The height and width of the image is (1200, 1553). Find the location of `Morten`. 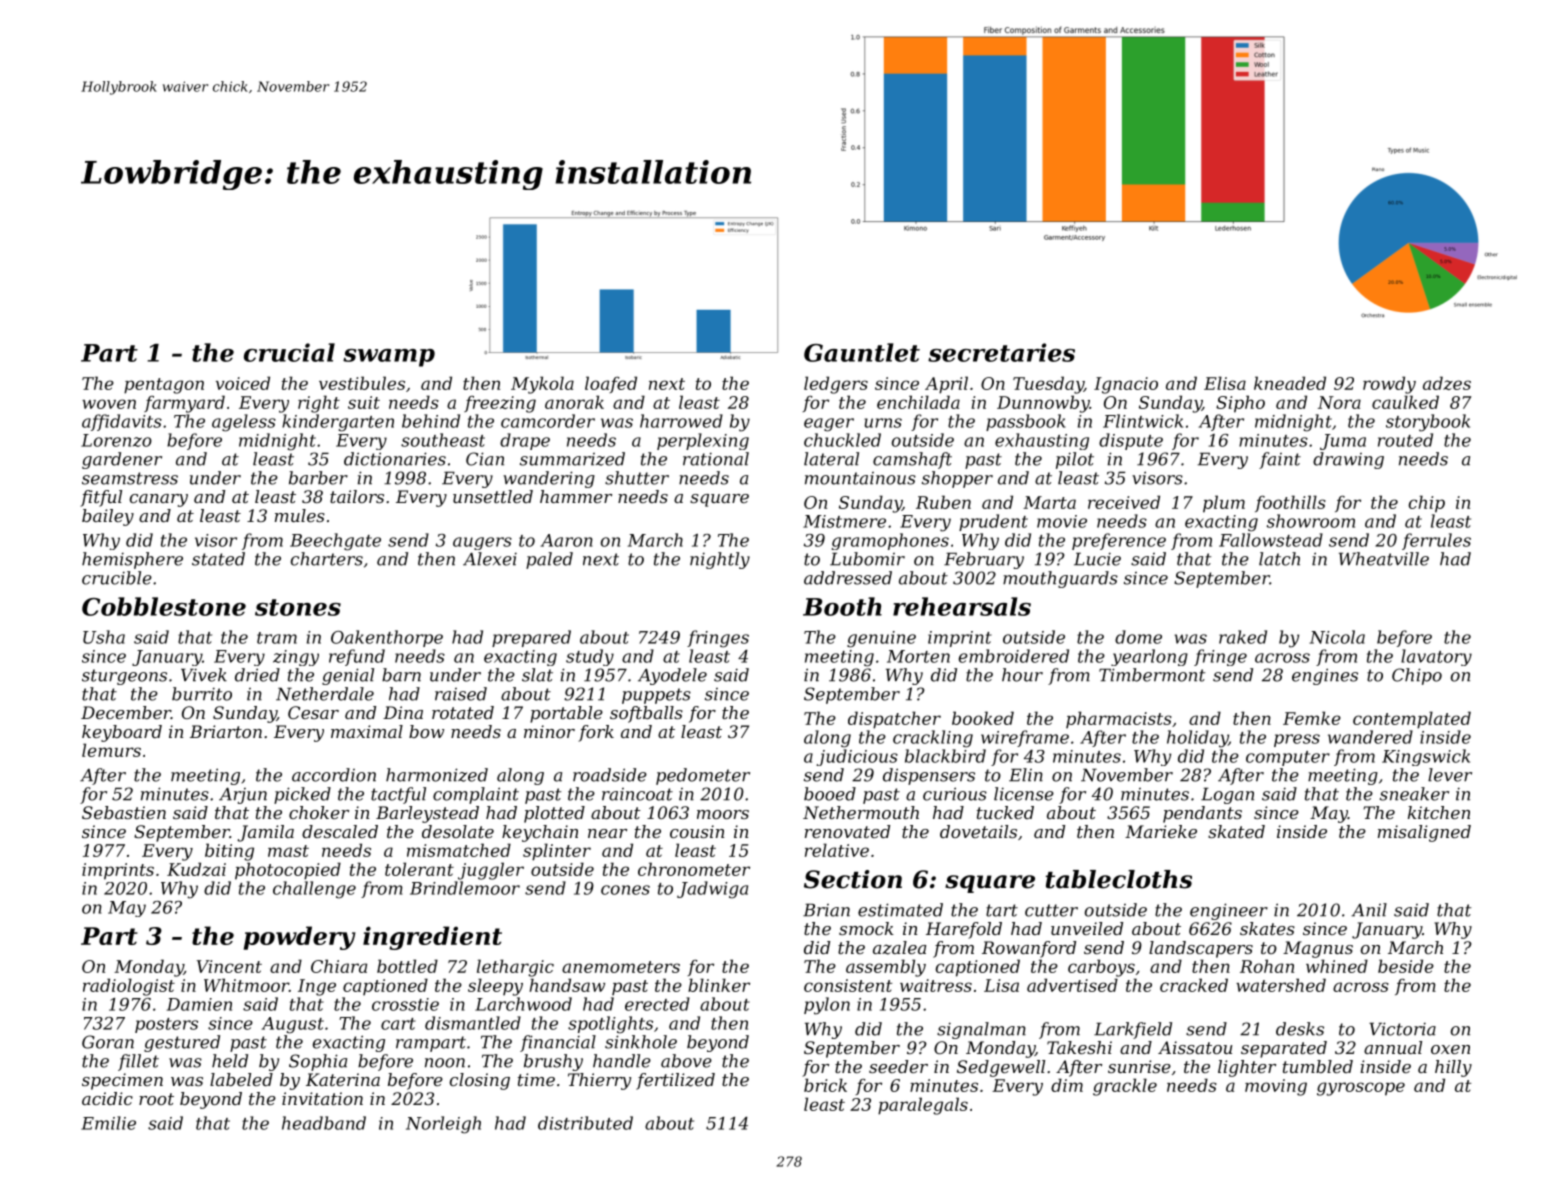

Morten is located at coordinates (918, 656).
